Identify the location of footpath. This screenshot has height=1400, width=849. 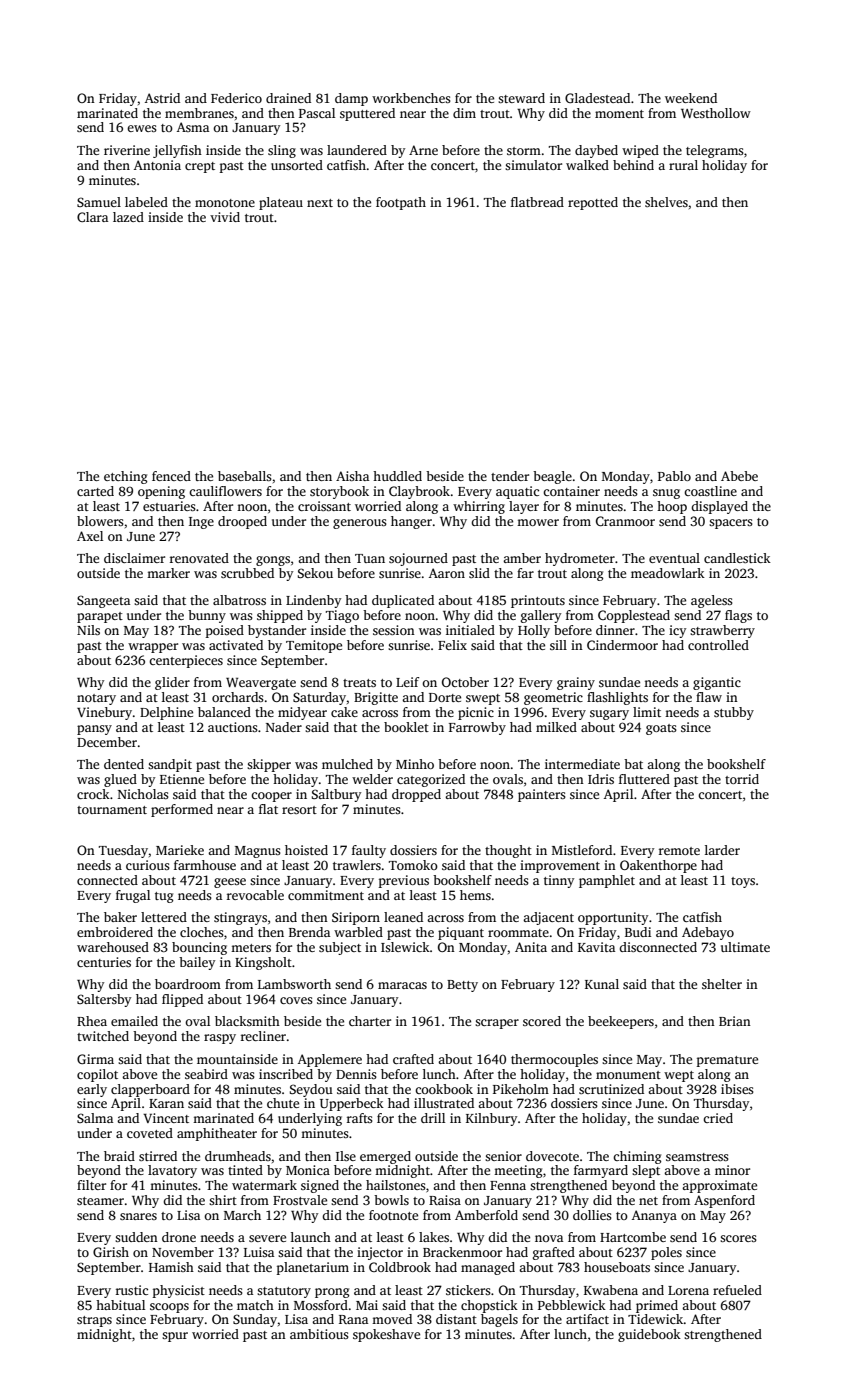
(401, 203).
